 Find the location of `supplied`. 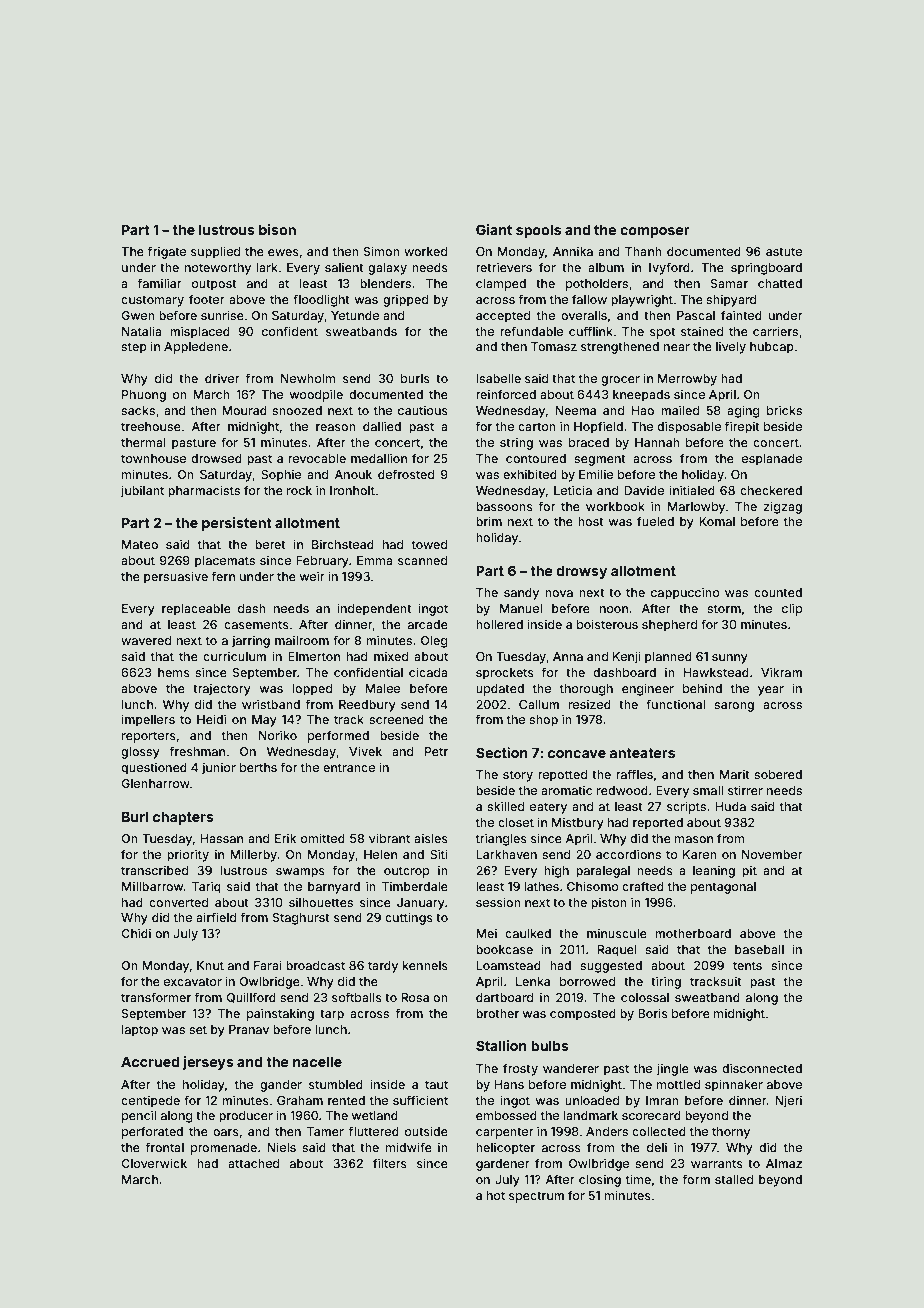

supplied is located at coordinates (215, 252).
